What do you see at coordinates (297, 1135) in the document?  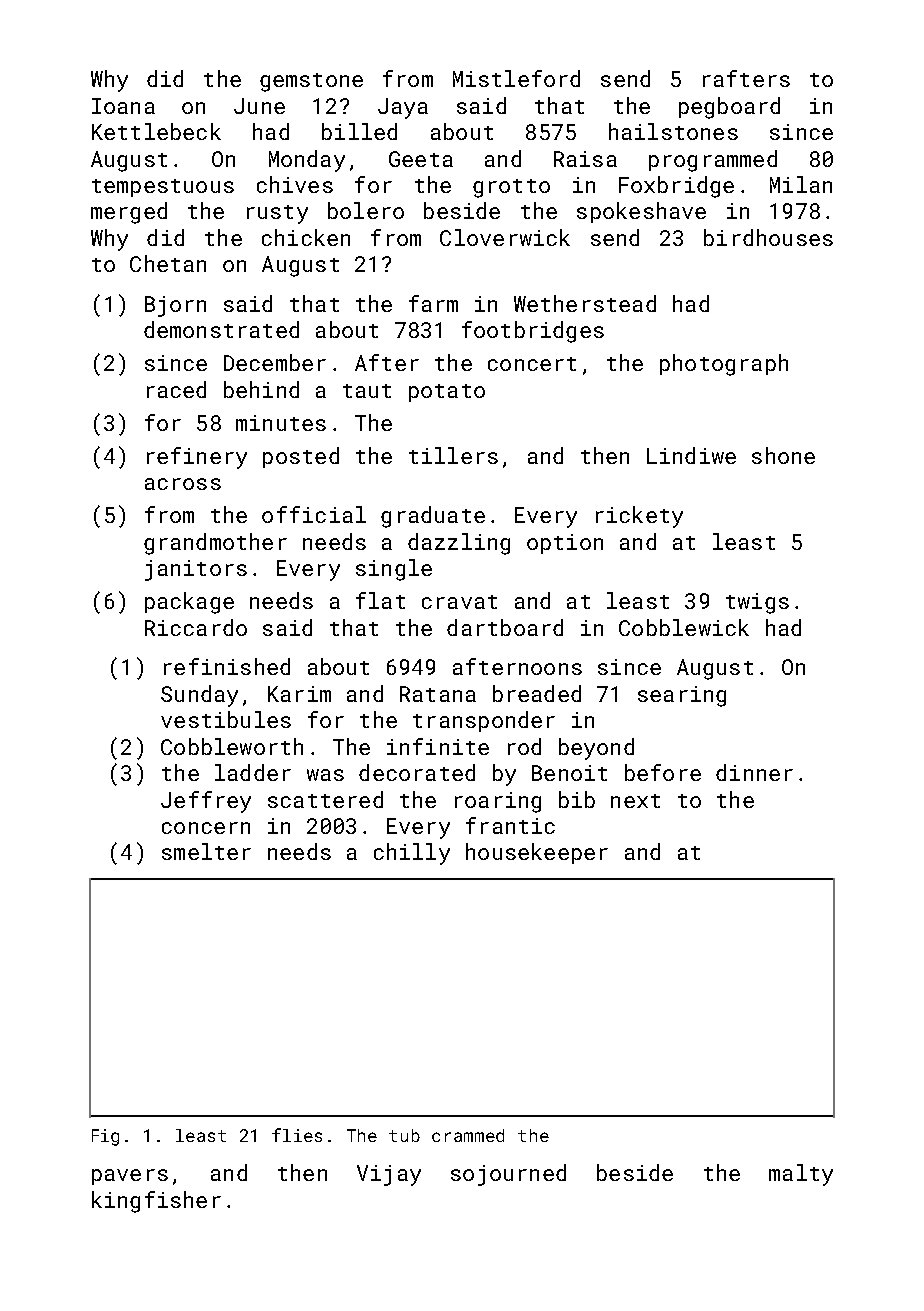 I see `flies` at bounding box center [297, 1135].
